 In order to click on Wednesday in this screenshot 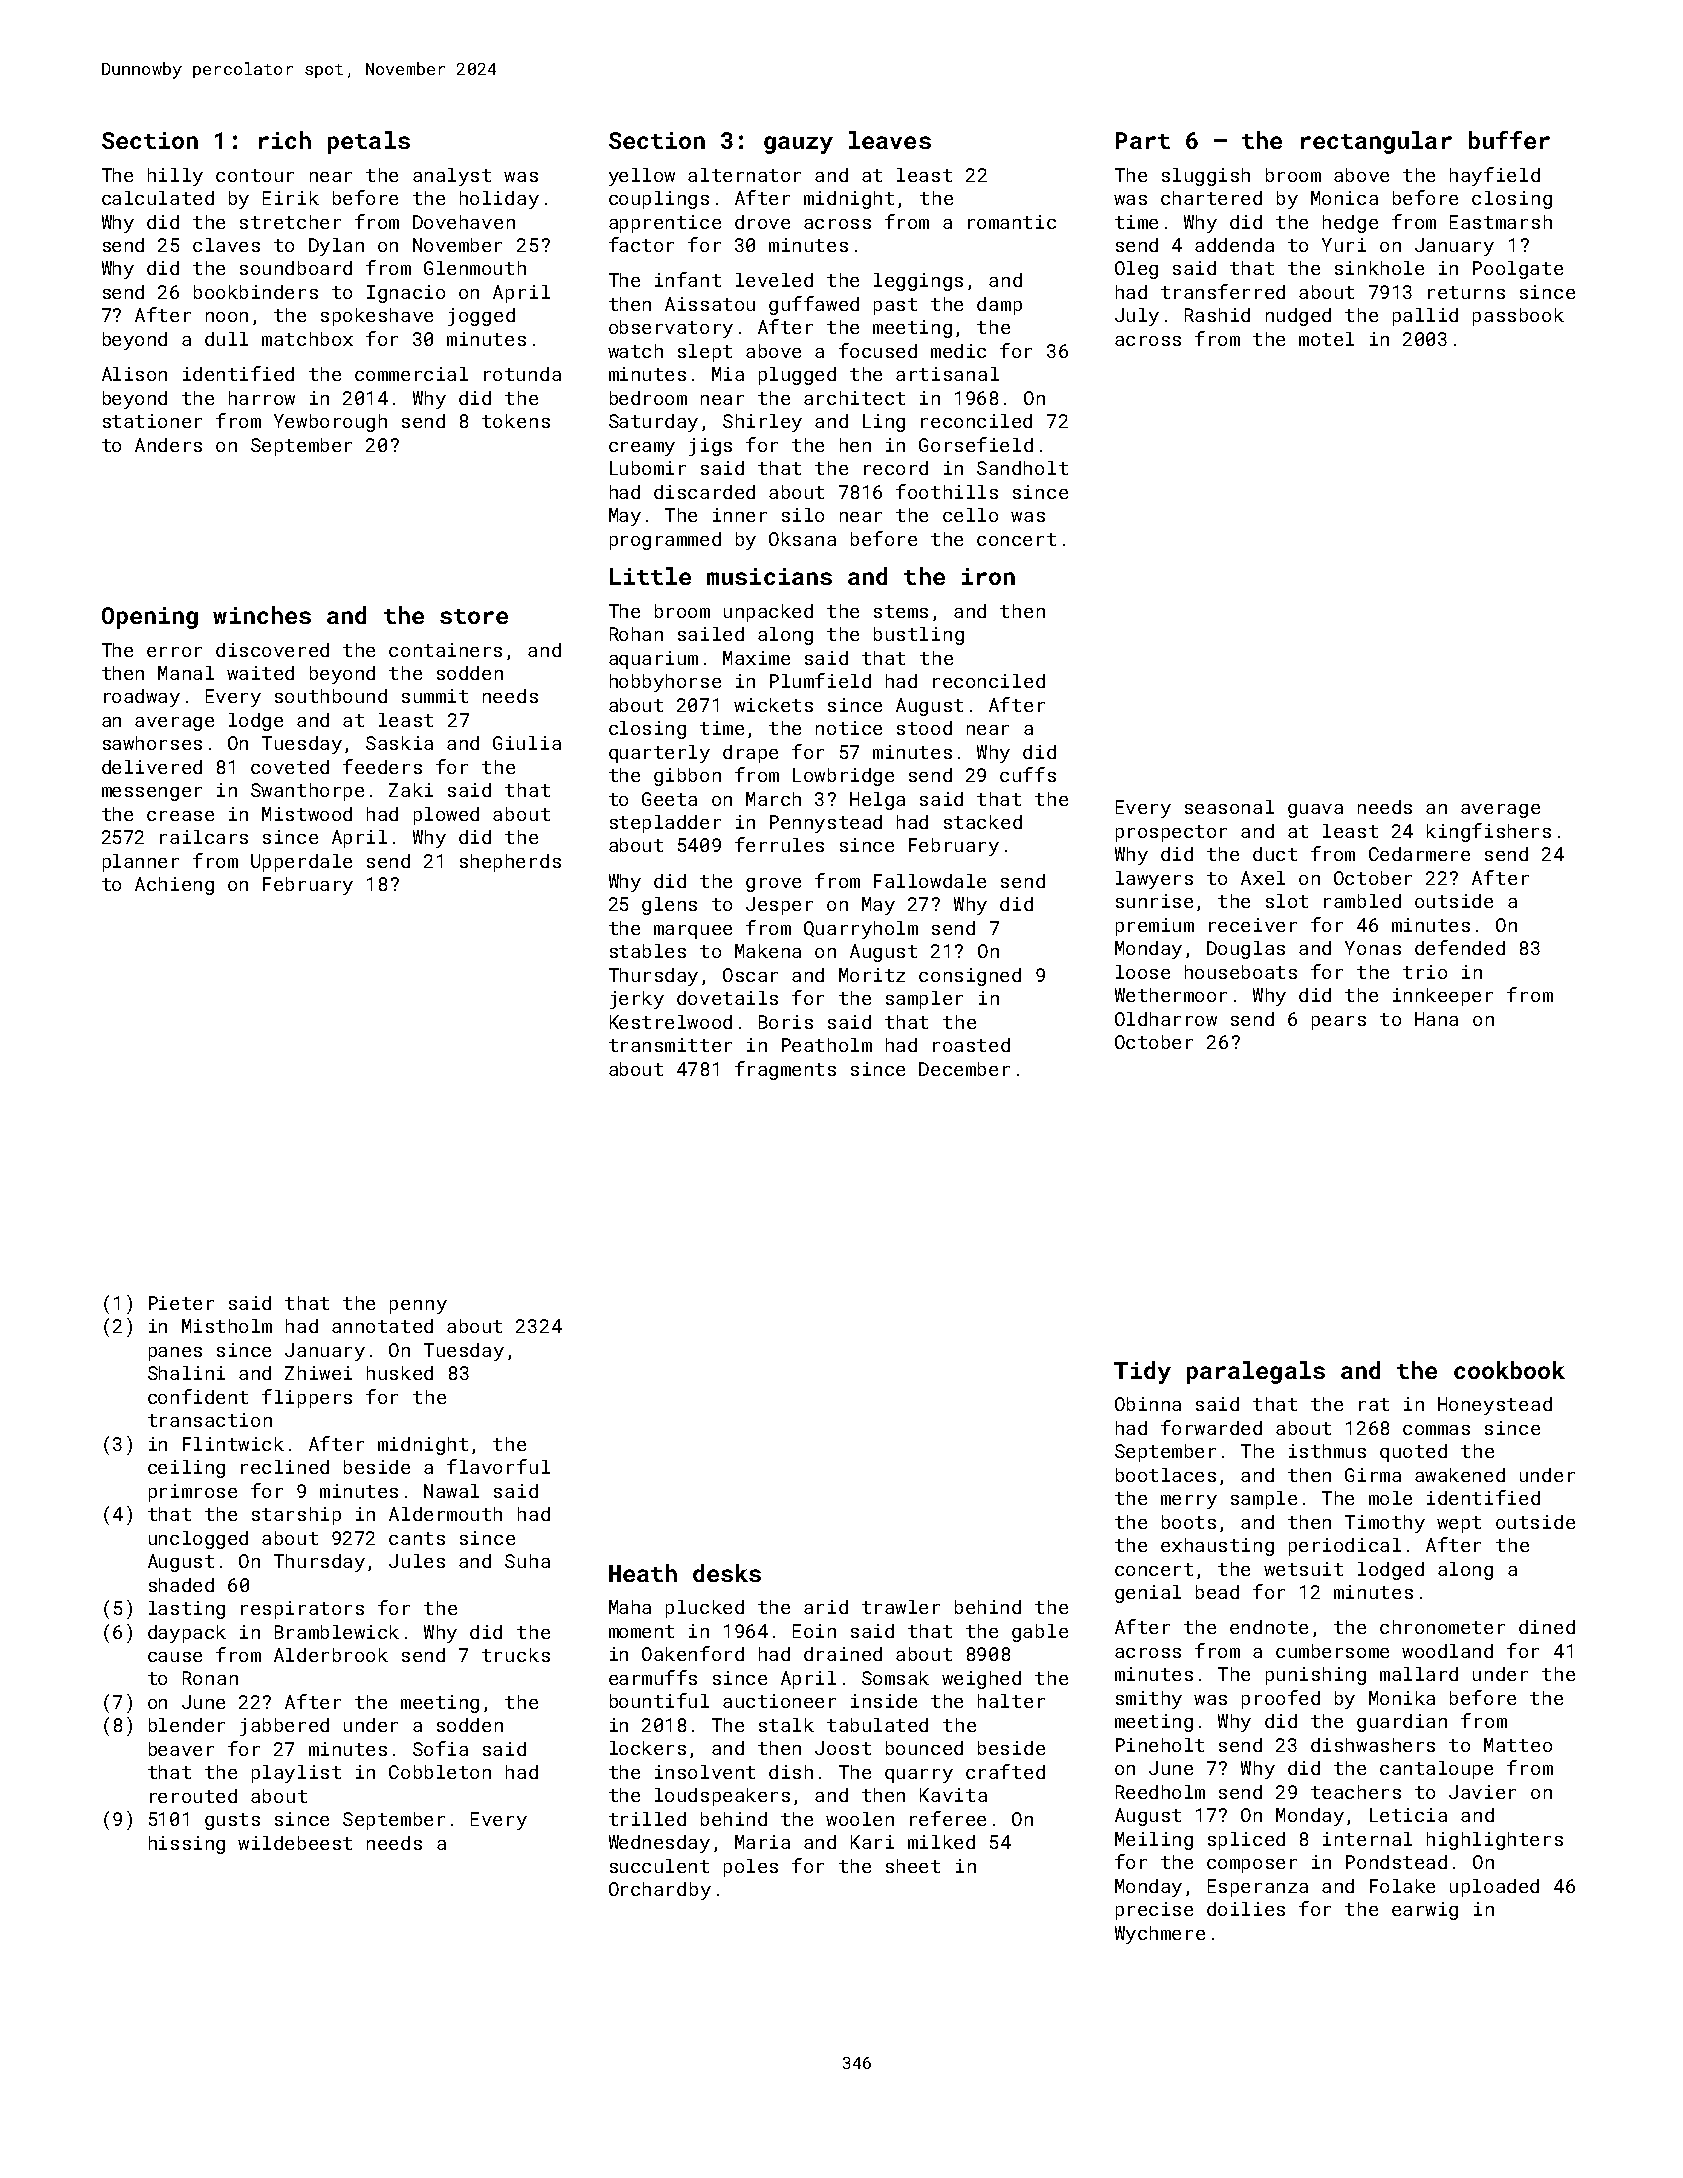, I will do `click(659, 1844)`.
